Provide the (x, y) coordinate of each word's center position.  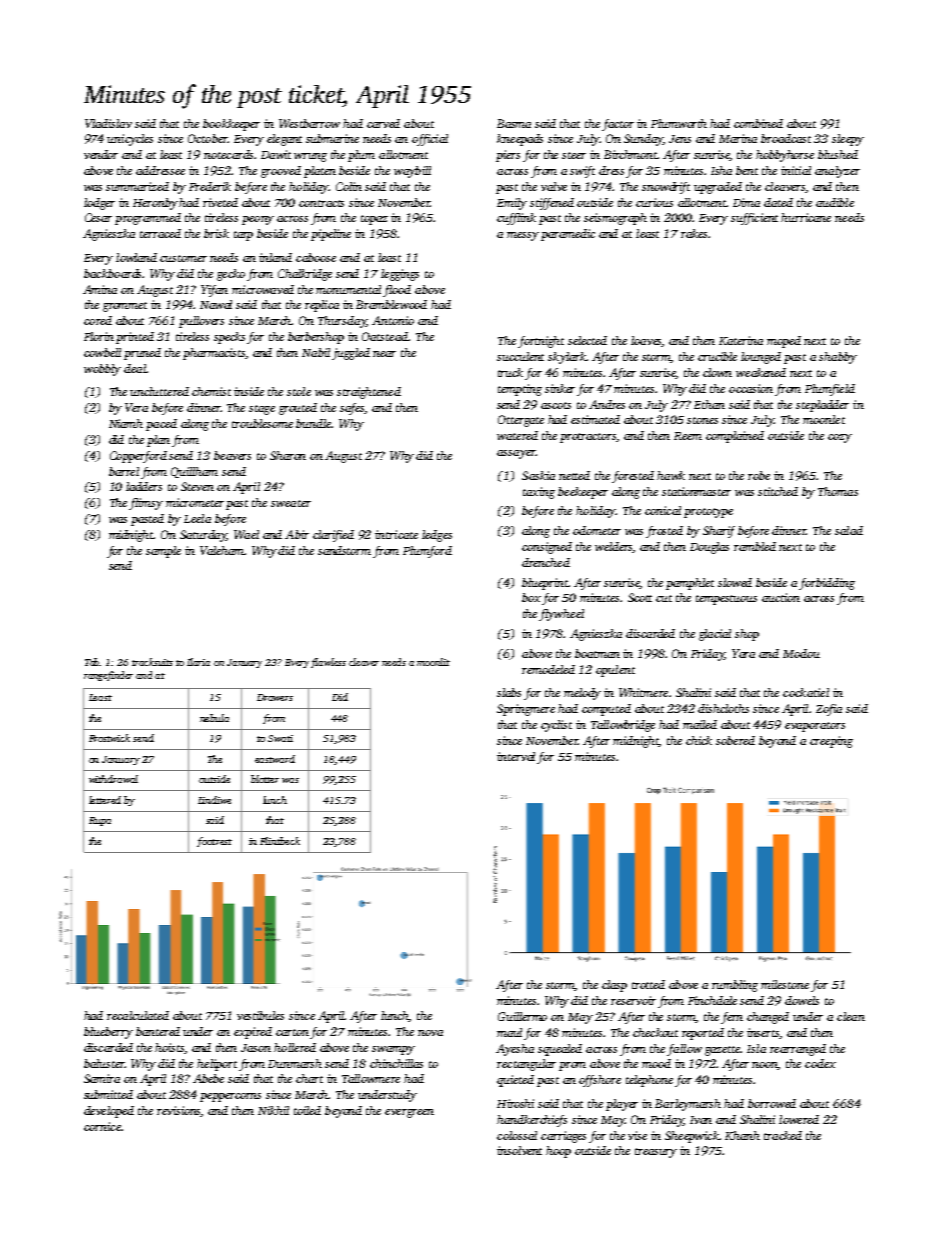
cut (664, 598)
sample (163, 552)
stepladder (822, 406)
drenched (546, 562)
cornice (102, 1126)
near (384, 354)
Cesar (98, 217)
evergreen (409, 1113)
